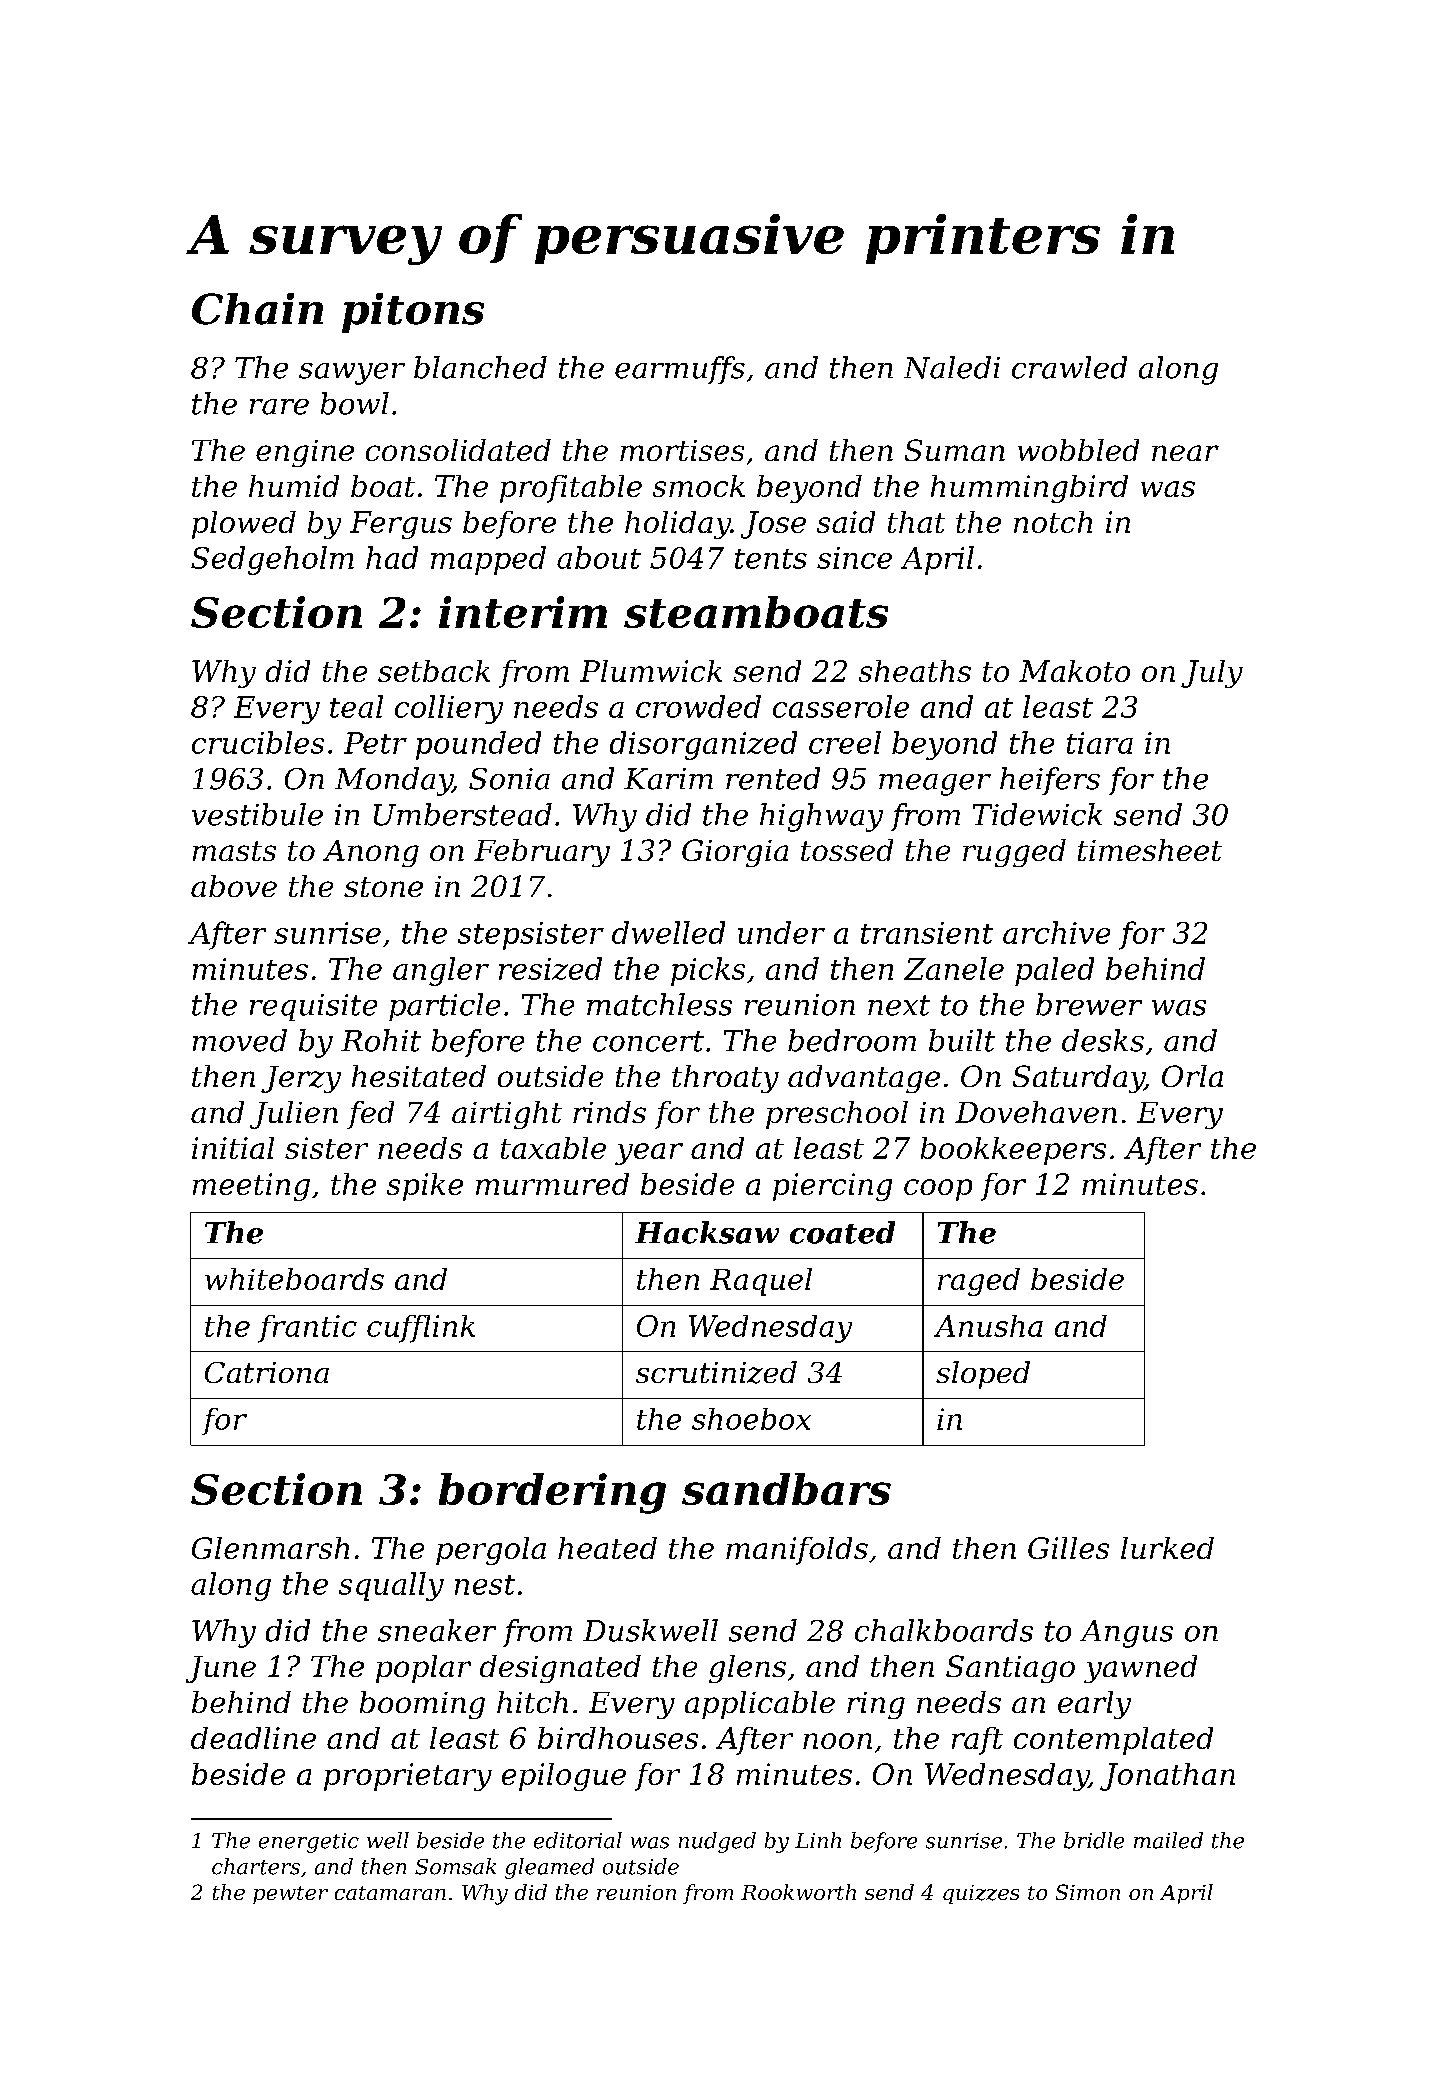 The image size is (1450, 2100). What do you see at coordinates (375, 743) in the screenshot?
I see `Petr` at bounding box center [375, 743].
